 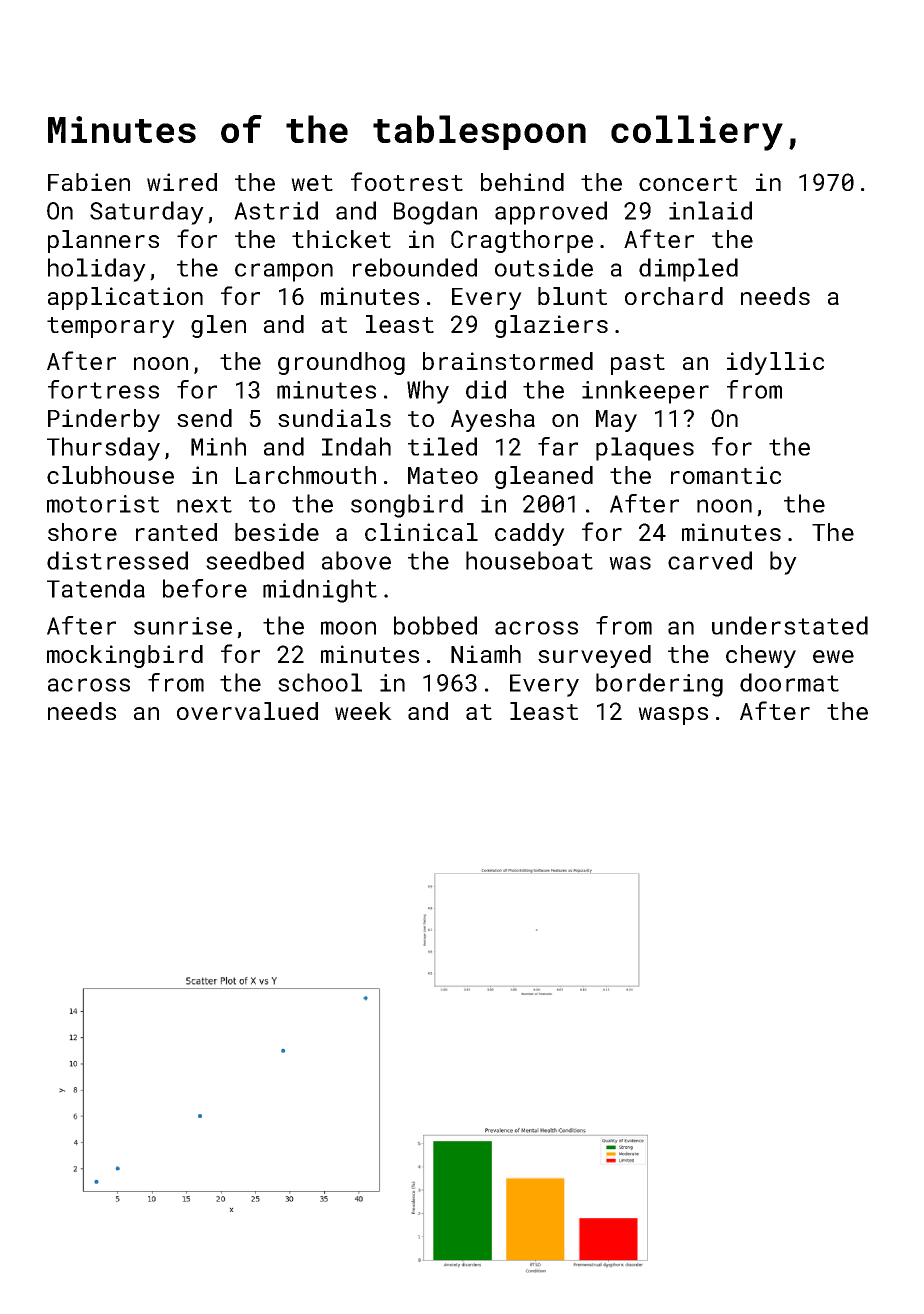 What do you see at coordinates (775, 363) in the document?
I see `idyllic` at bounding box center [775, 363].
